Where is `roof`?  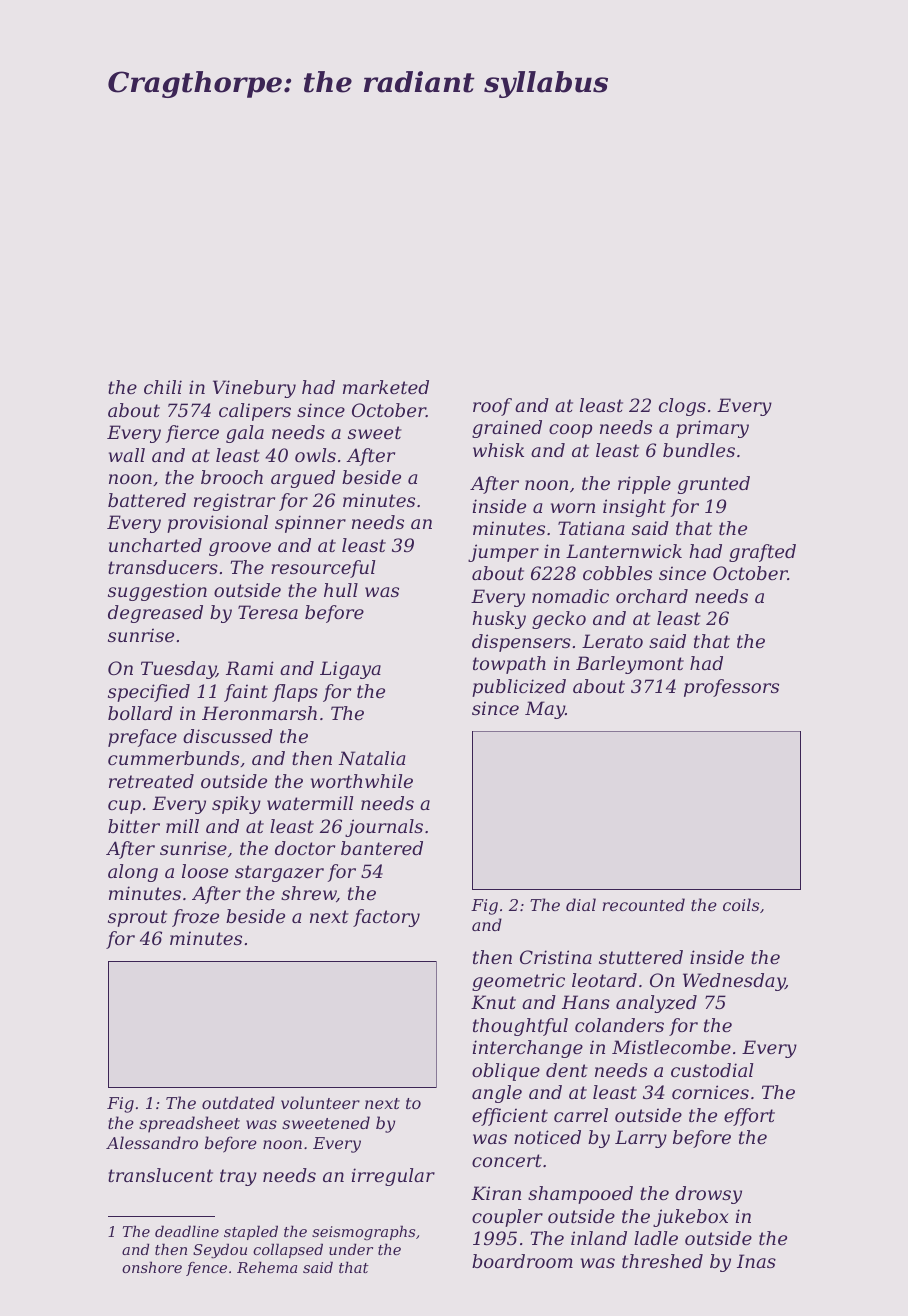 roof is located at coordinates (492, 407).
